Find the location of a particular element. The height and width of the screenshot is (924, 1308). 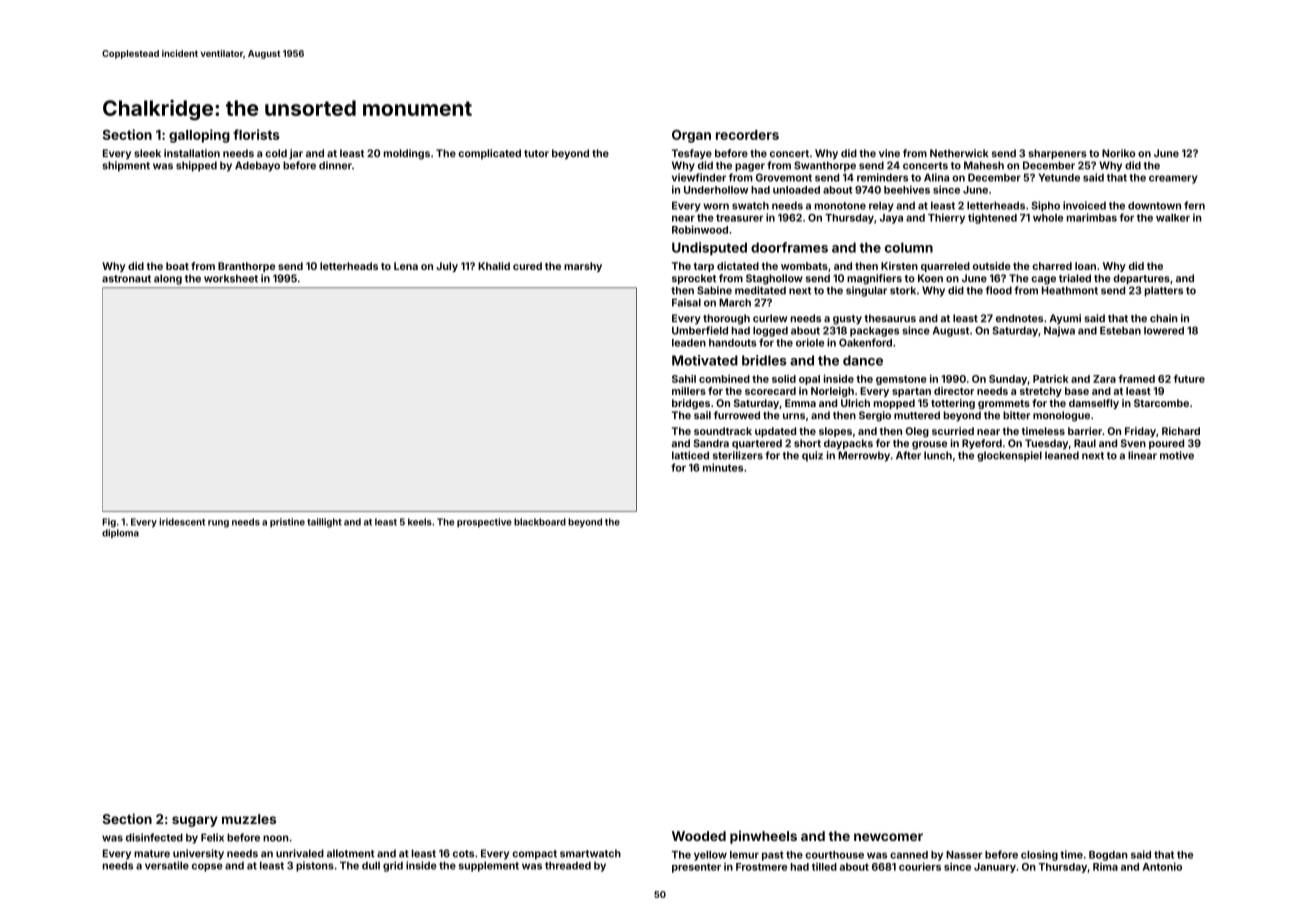

tutor is located at coordinates (536, 153).
